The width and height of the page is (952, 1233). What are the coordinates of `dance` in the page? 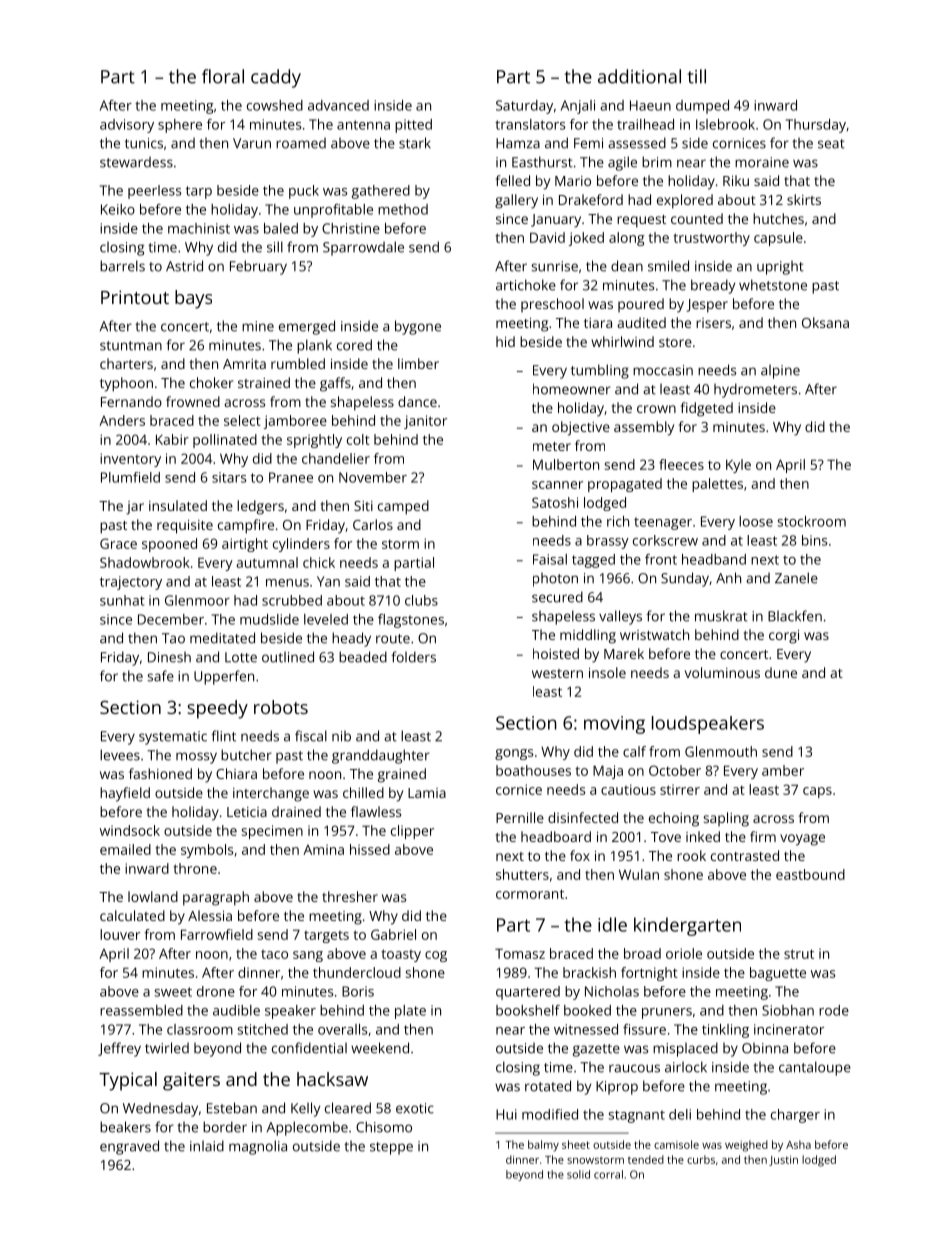 It's located at (417, 401).
